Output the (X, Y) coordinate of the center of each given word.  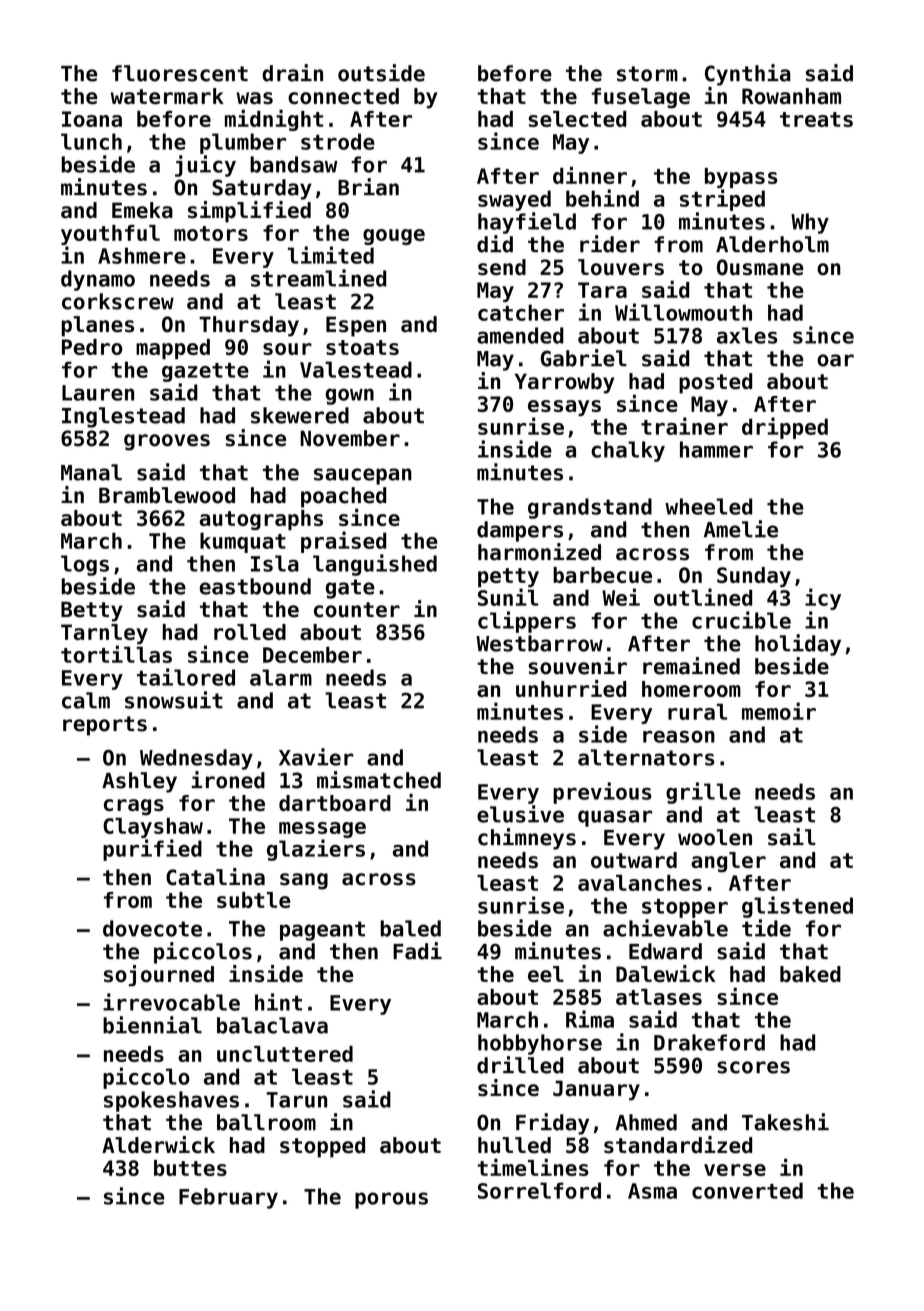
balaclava (272, 1025)
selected (577, 119)
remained (691, 666)
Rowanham (791, 96)
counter (357, 610)
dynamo (98, 280)
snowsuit (174, 700)
